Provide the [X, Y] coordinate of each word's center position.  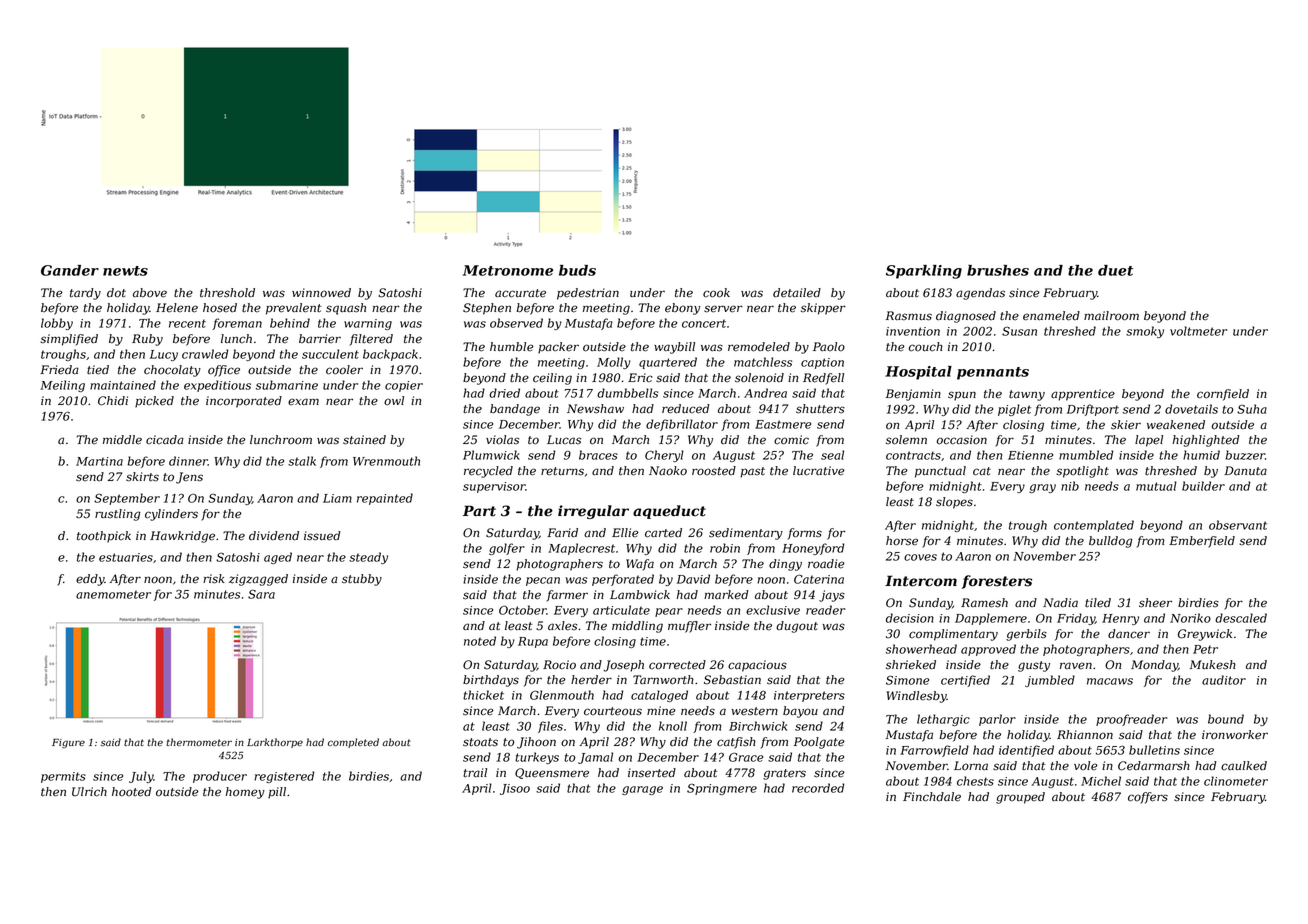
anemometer [113, 594]
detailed [797, 293]
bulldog [1111, 542]
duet [1115, 270]
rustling [118, 515]
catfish [736, 743]
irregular [593, 512]
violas [502, 439]
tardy [85, 294]
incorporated [244, 402]
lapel [1149, 441]
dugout [797, 627]
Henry [1120, 619]
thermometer [199, 742]
